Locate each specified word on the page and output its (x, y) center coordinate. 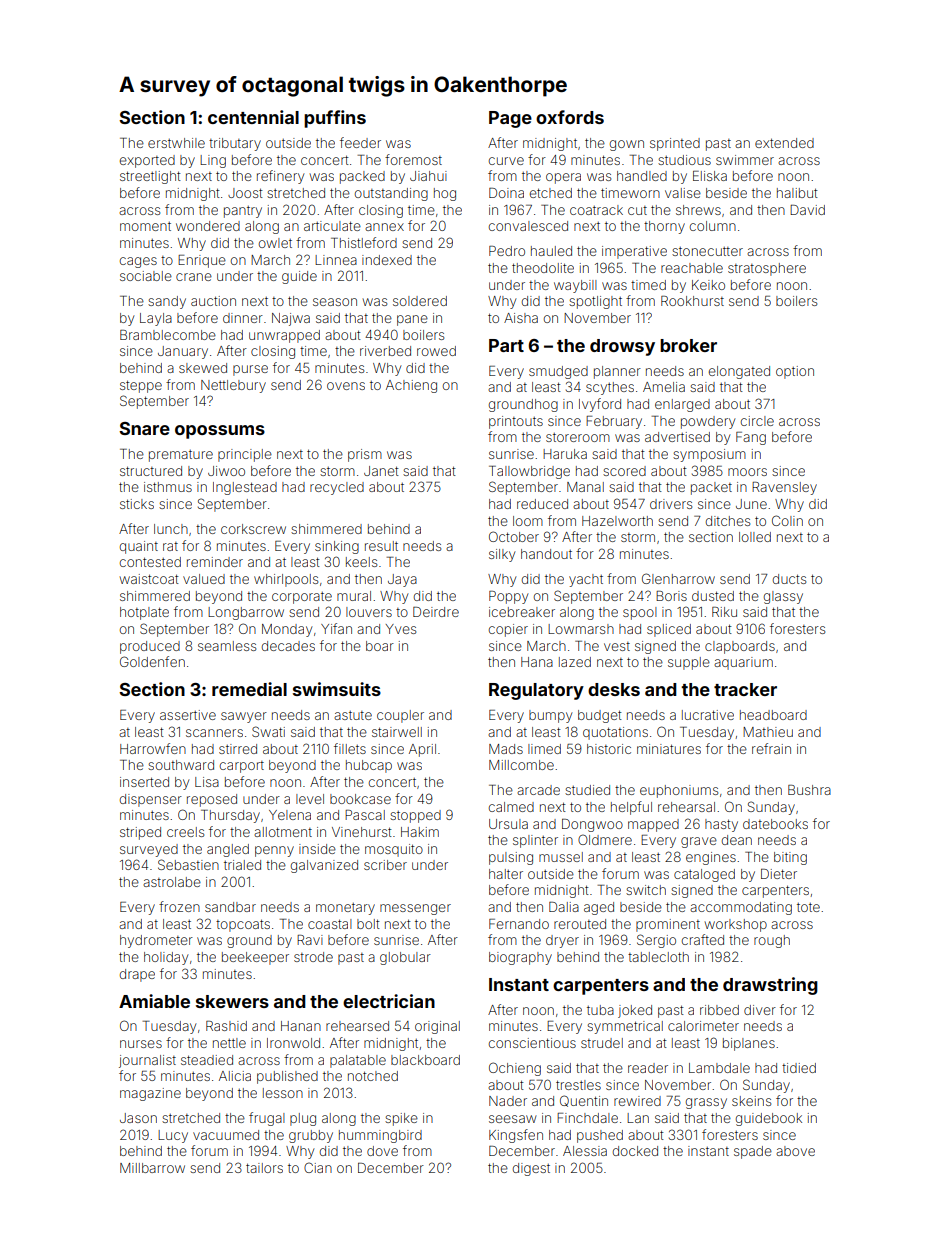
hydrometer (156, 941)
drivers (671, 504)
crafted (703, 939)
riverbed (385, 351)
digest (531, 1169)
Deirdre (436, 612)
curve (506, 161)
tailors (264, 1168)
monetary (345, 909)
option (795, 372)
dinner (243, 318)
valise (683, 193)
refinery (280, 177)
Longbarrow (246, 613)
